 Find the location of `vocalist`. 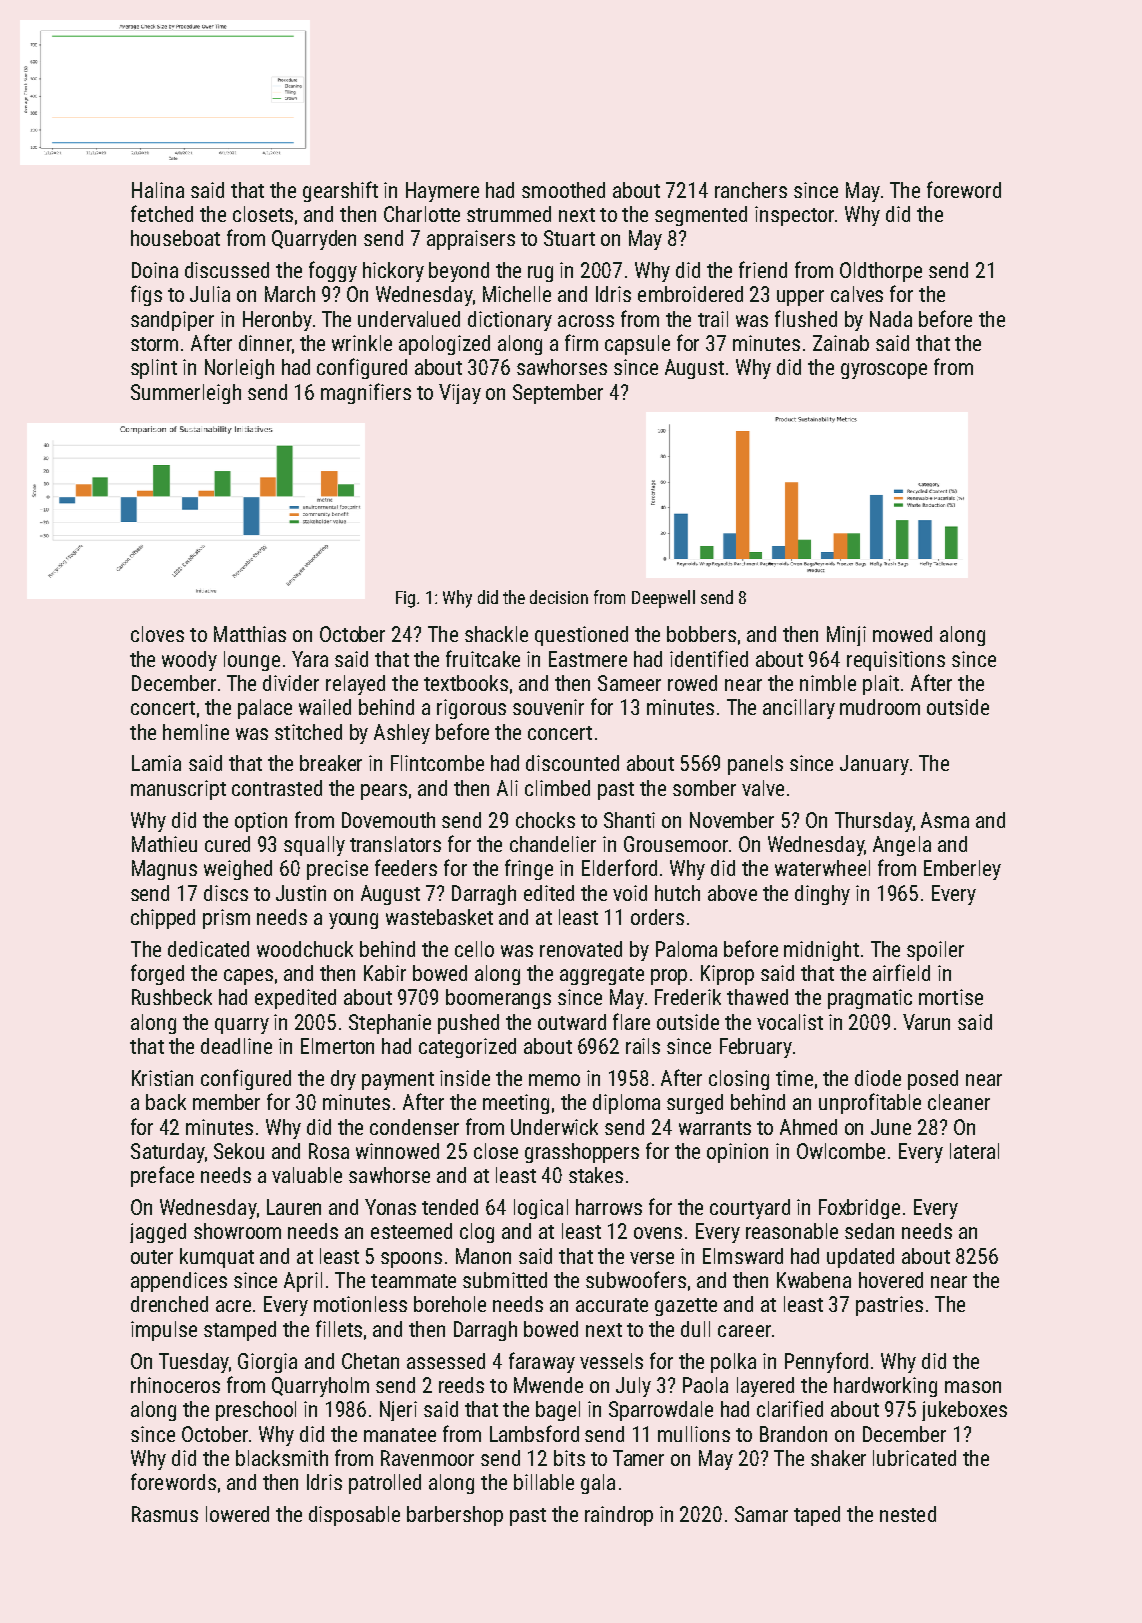

vocalist is located at coordinates (790, 1022).
